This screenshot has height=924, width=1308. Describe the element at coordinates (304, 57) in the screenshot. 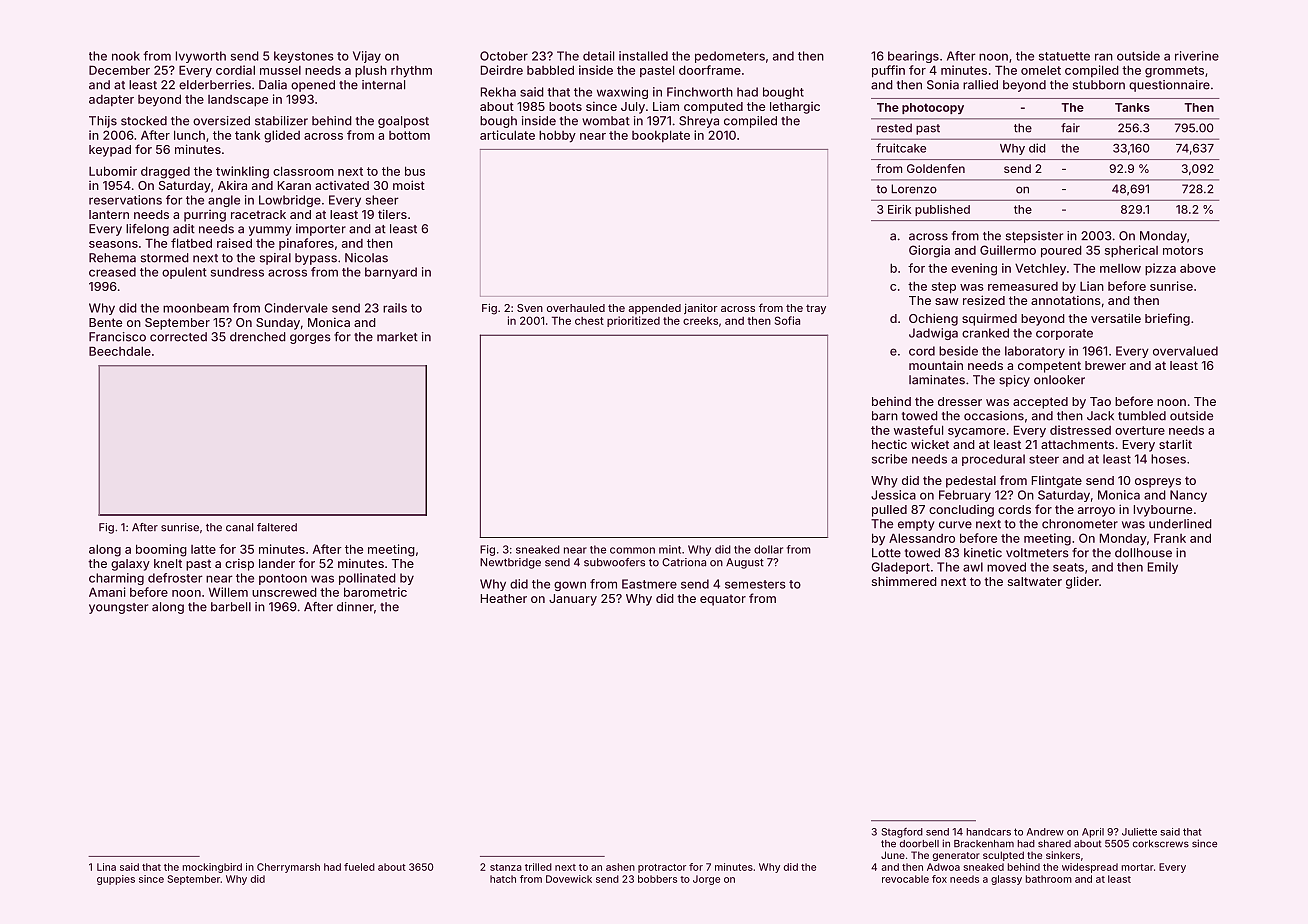

I see `keystones` at that location.
